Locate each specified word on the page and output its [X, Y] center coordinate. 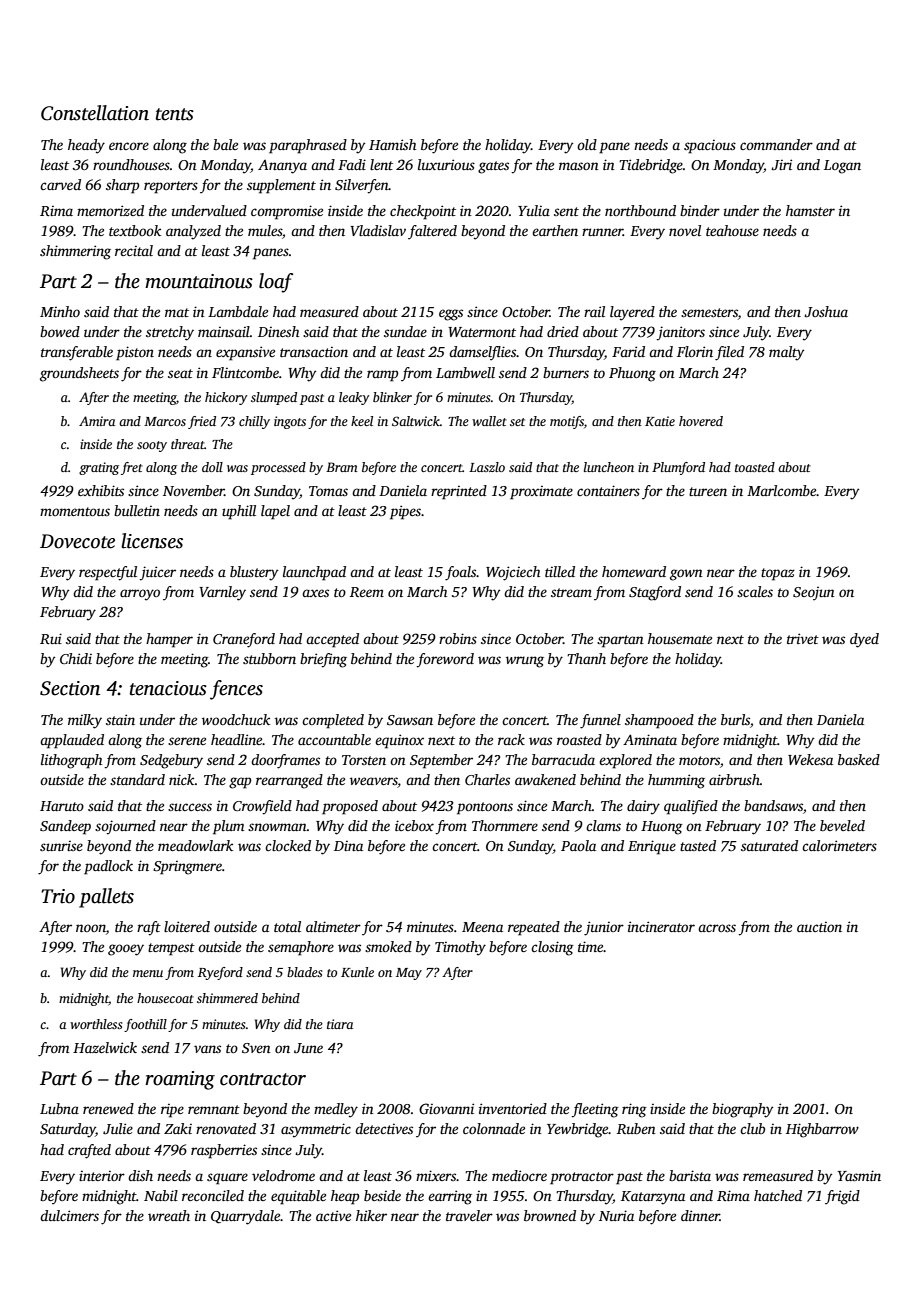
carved [60, 184]
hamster [810, 210]
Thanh [586, 658]
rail [594, 311]
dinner [700, 1215]
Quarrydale [246, 1217]
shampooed [659, 721]
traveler [469, 1215]
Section [70, 688]
